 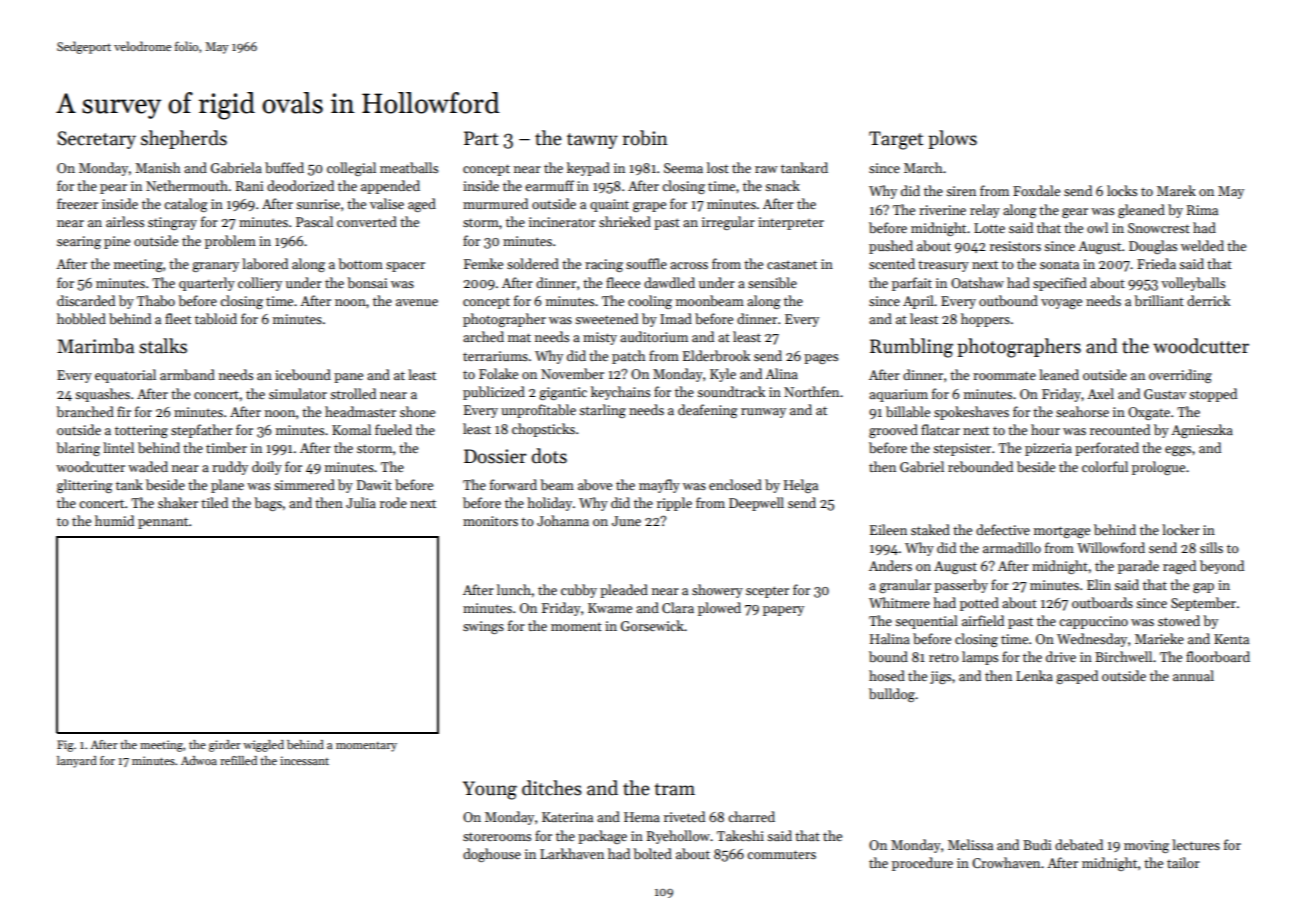 What do you see at coordinates (892, 695) in the screenshot?
I see `bulldog` at bounding box center [892, 695].
